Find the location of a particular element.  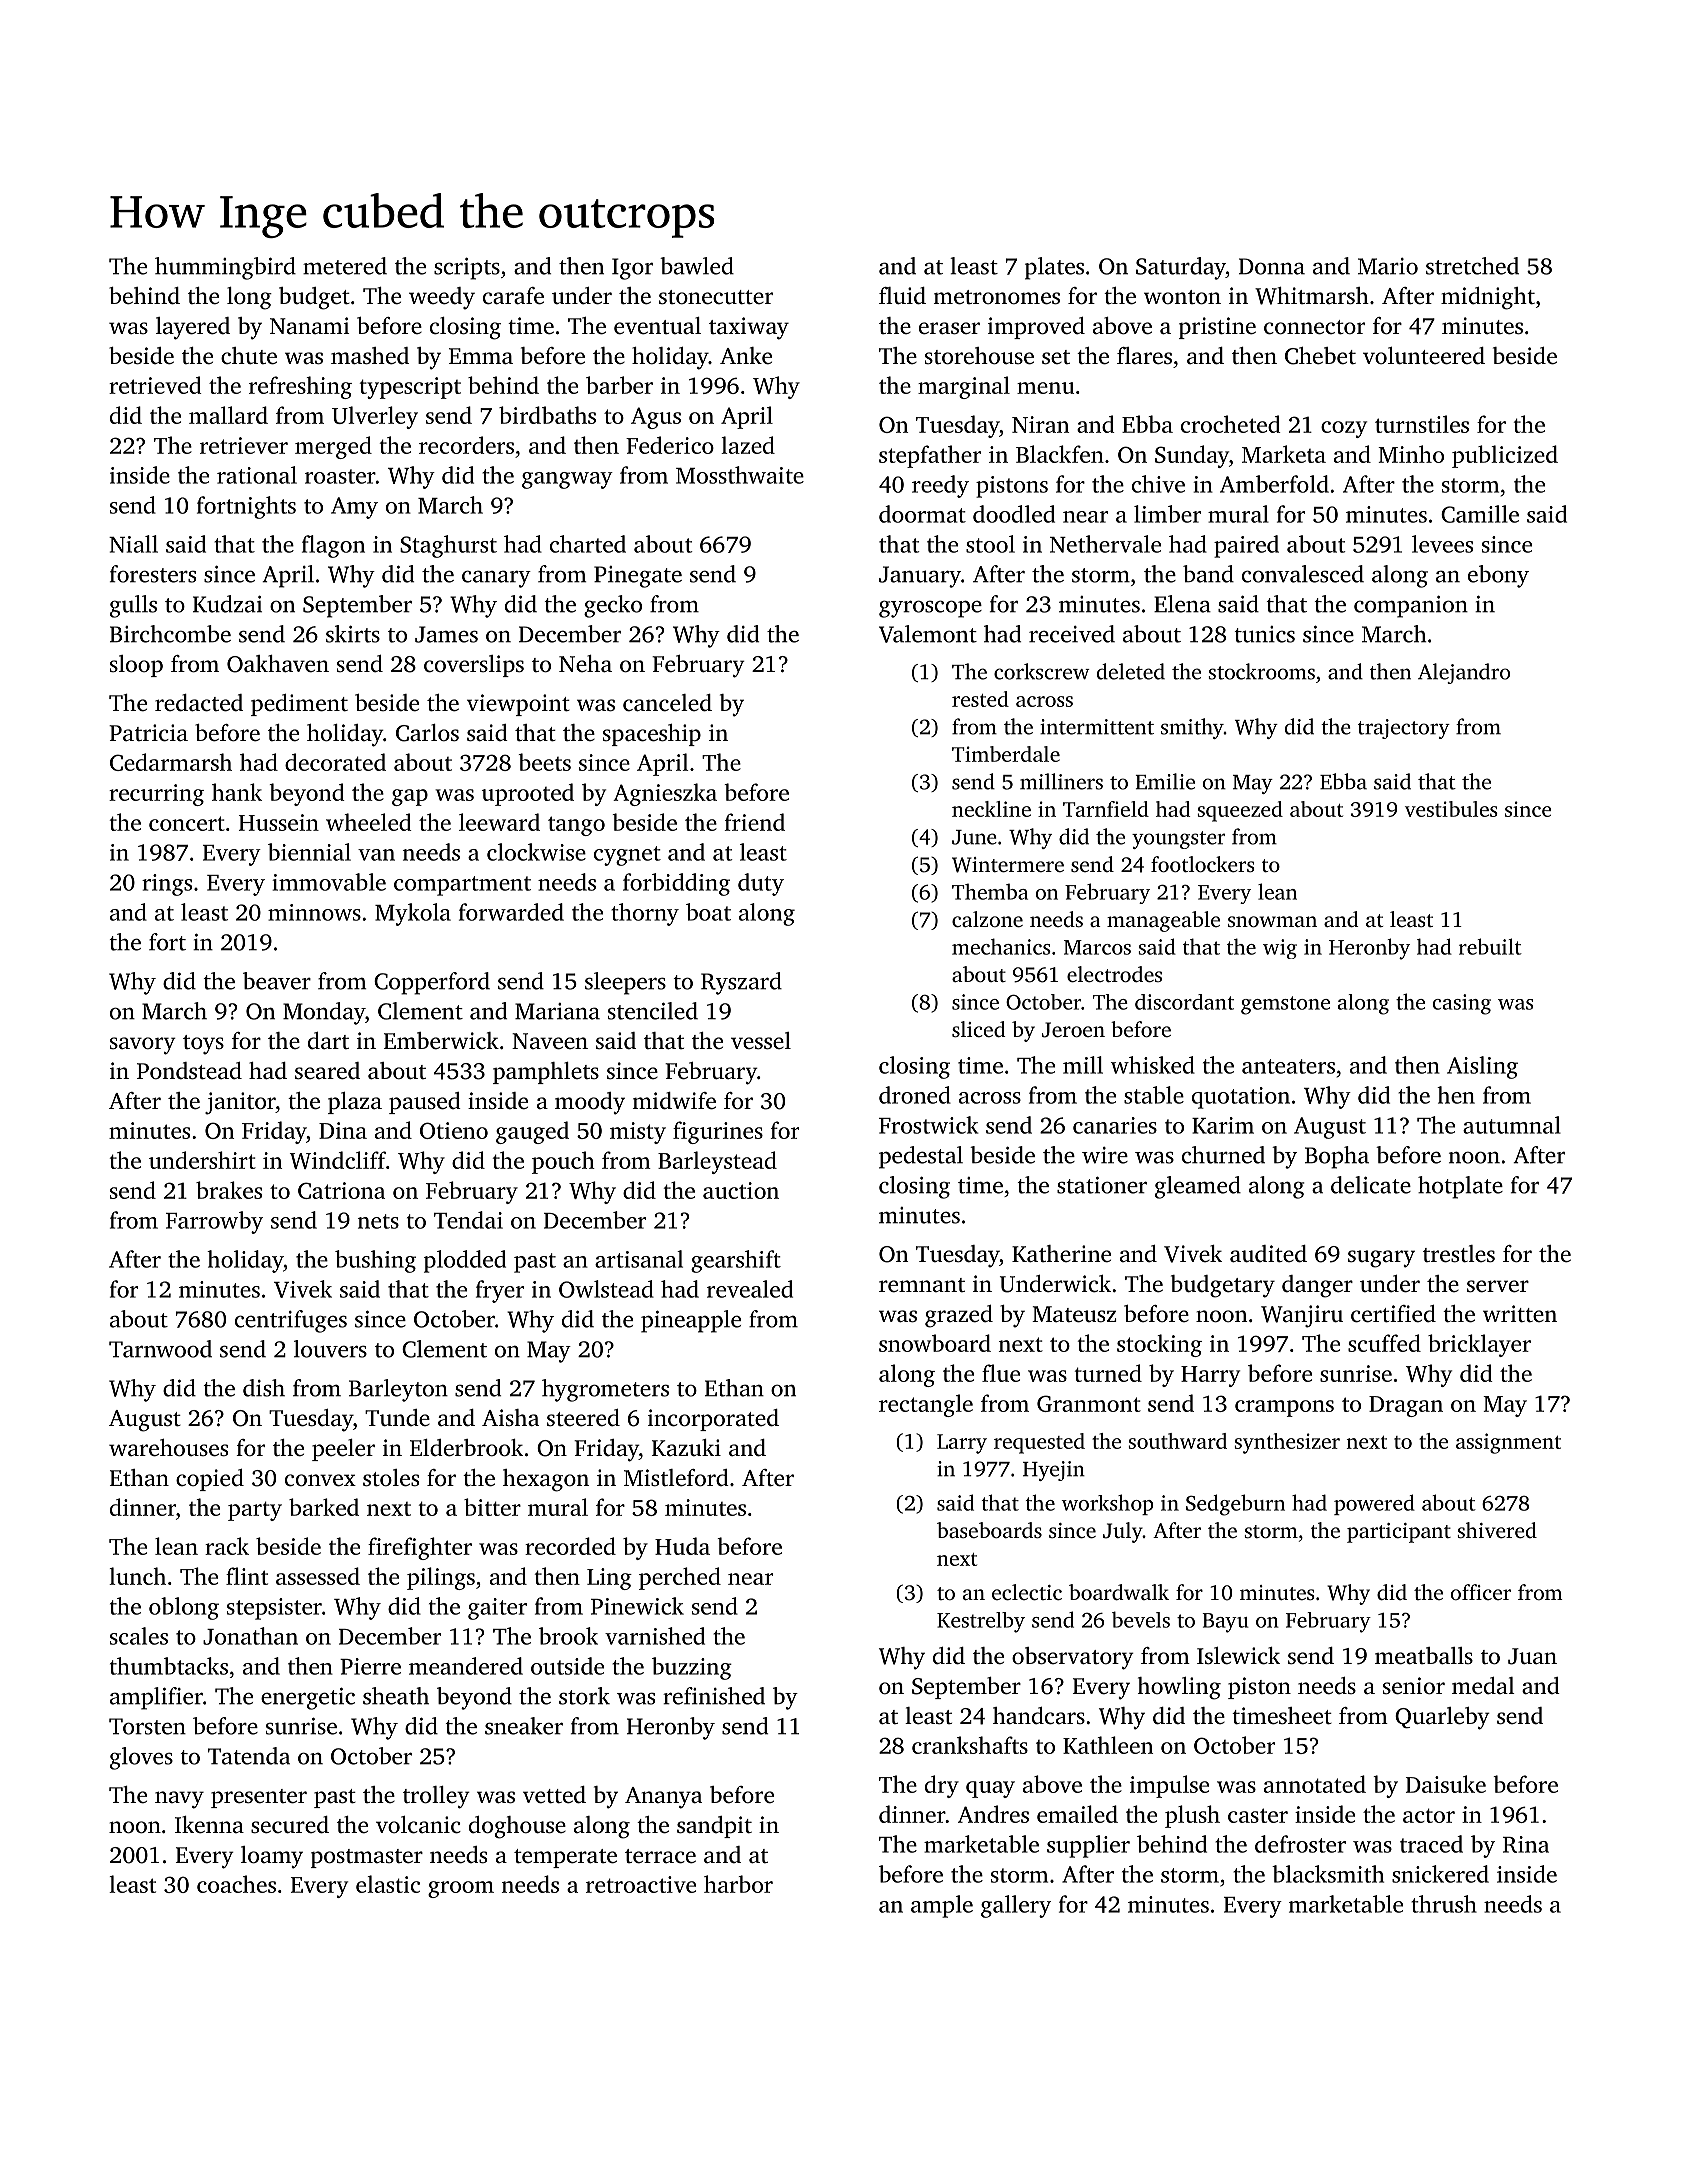

annotated is located at coordinates (1315, 1784).
